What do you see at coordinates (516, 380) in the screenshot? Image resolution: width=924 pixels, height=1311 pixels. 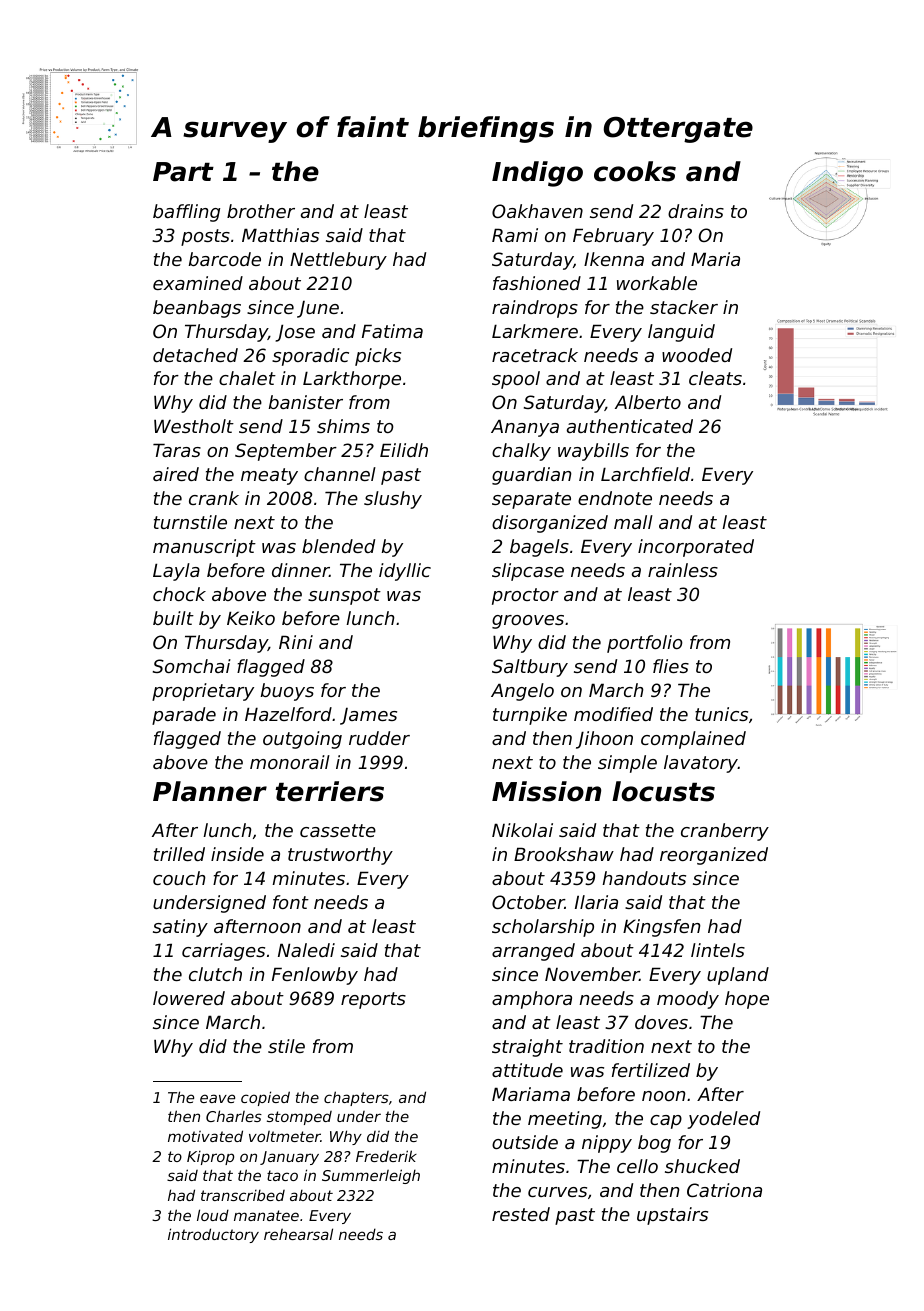 I see `spool` at bounding box center [516, 380].
